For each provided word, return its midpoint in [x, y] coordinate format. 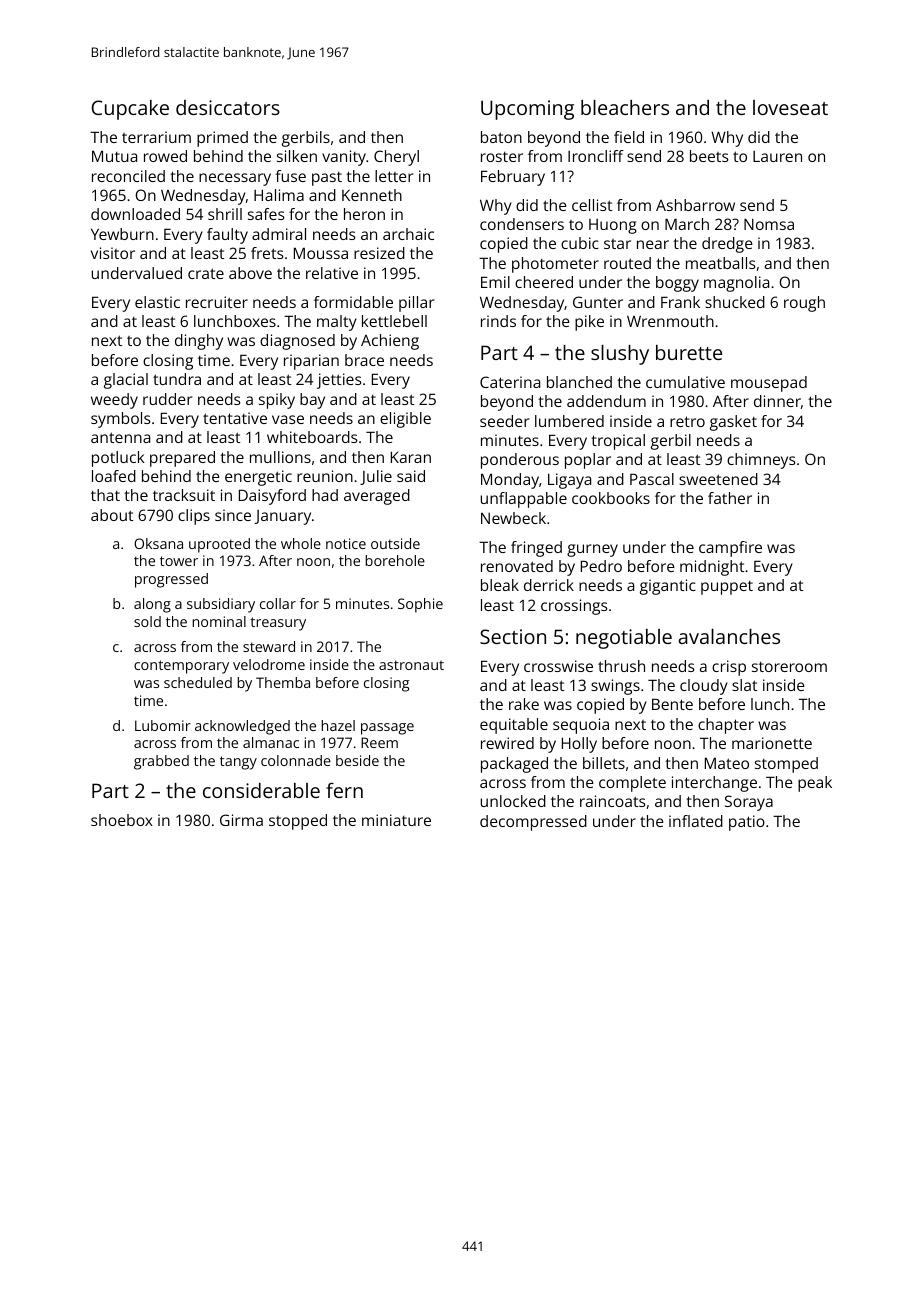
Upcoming [527, 110]
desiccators [228, 107]
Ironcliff [596, 156]
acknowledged [242, 727]
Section [513, 636]
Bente [672, 704]
